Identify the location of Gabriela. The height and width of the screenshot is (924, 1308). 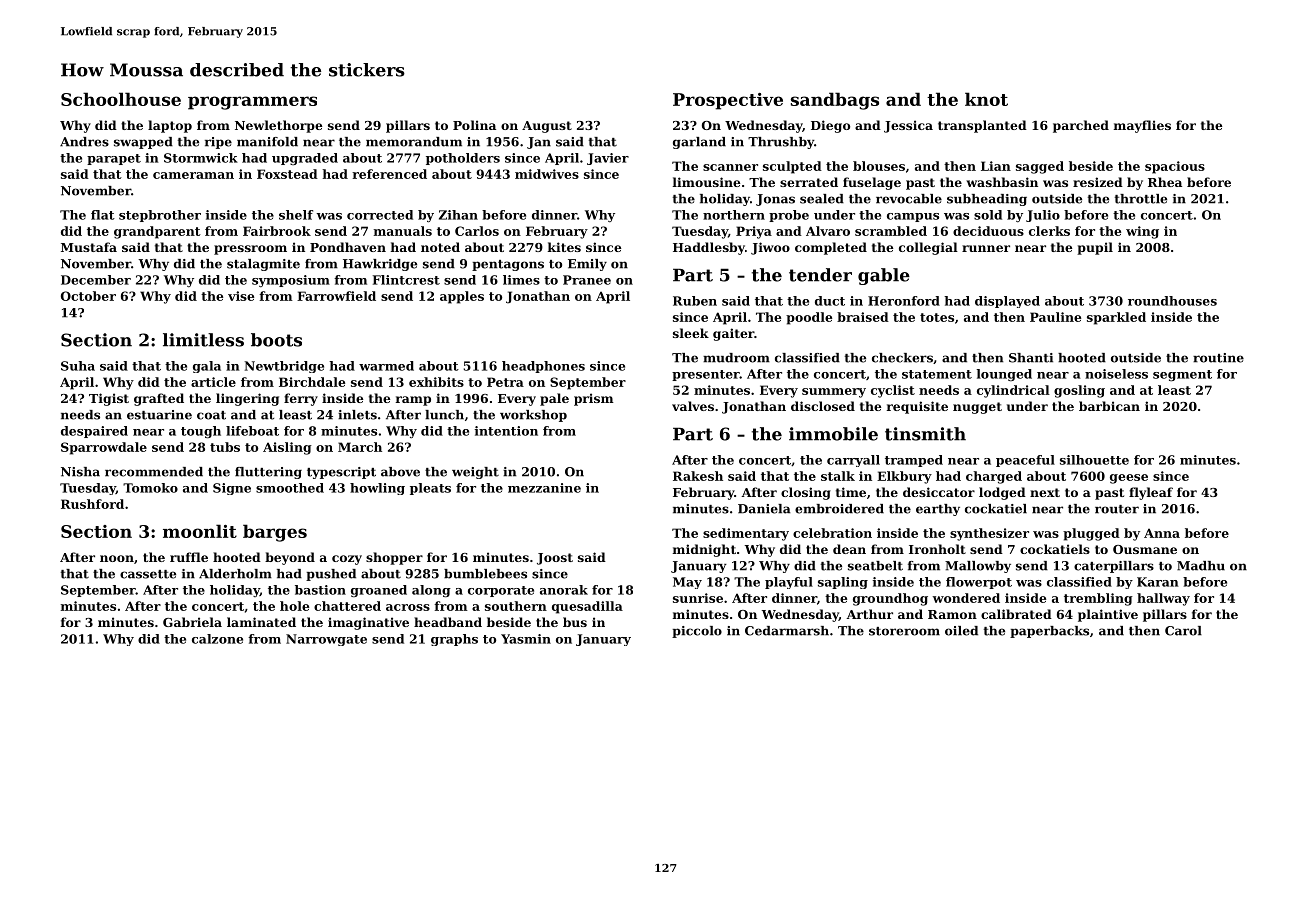
(192, 622).
